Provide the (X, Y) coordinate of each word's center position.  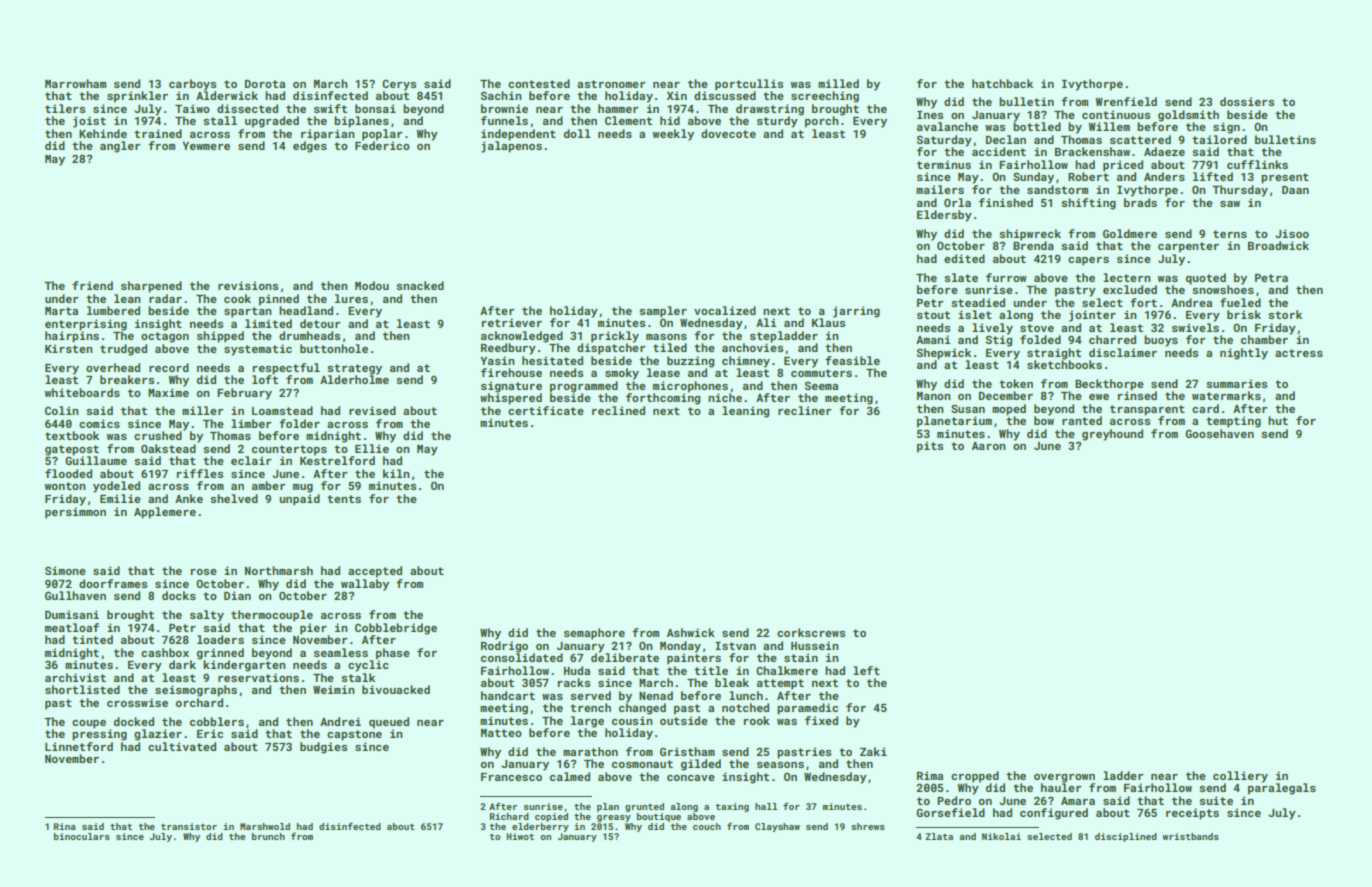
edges (310, 147)
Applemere (165, 513)
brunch (268, 836)
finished (1006, 202)
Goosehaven (1219, 433)
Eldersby (944, 216)
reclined (618, 410)
